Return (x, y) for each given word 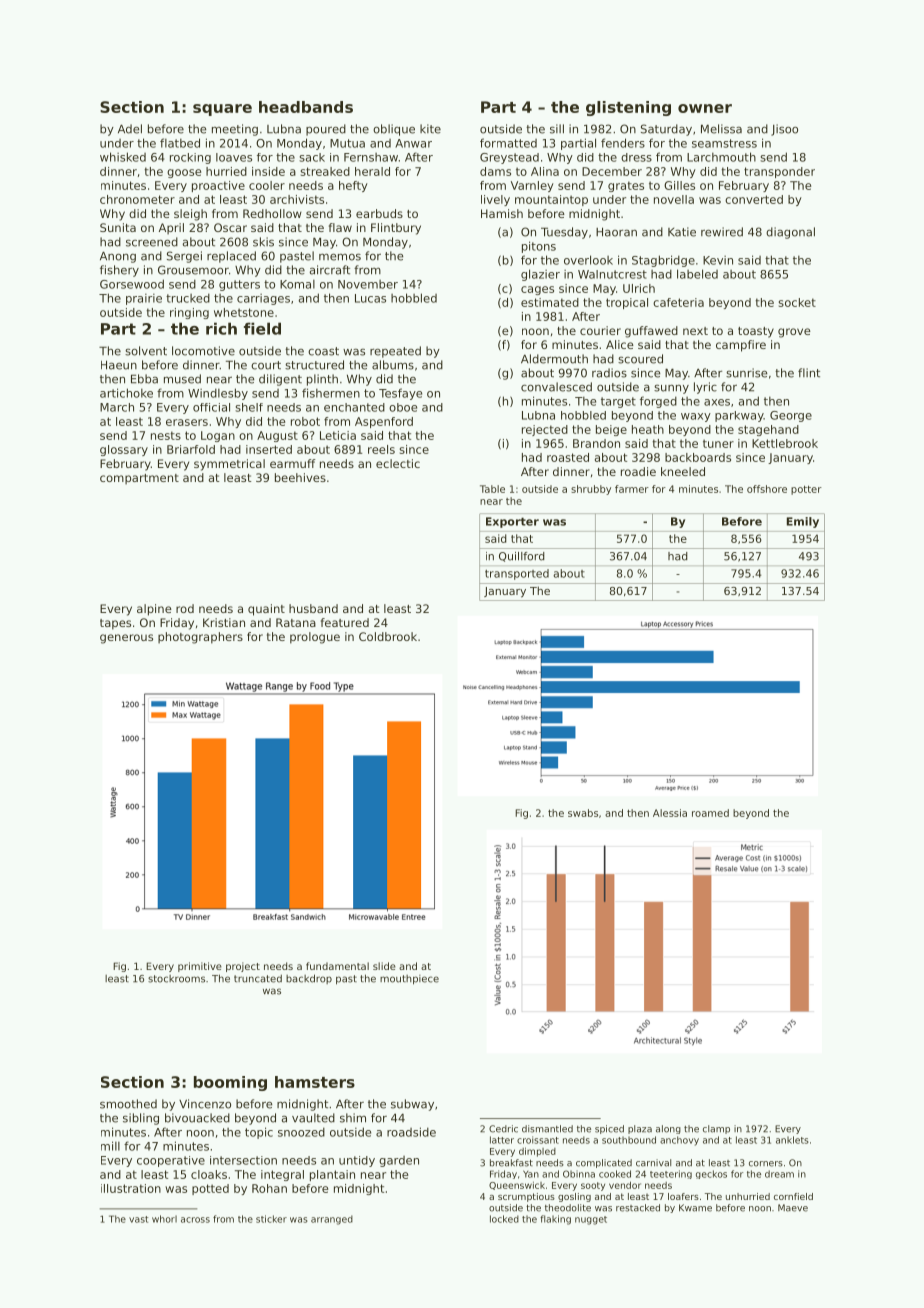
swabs (583, 813)
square (222, 110)
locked (504, 1219)
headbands (306, 107)
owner (705, 108)
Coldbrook (388, 636)
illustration (131, 1188)
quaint (266, 610)
